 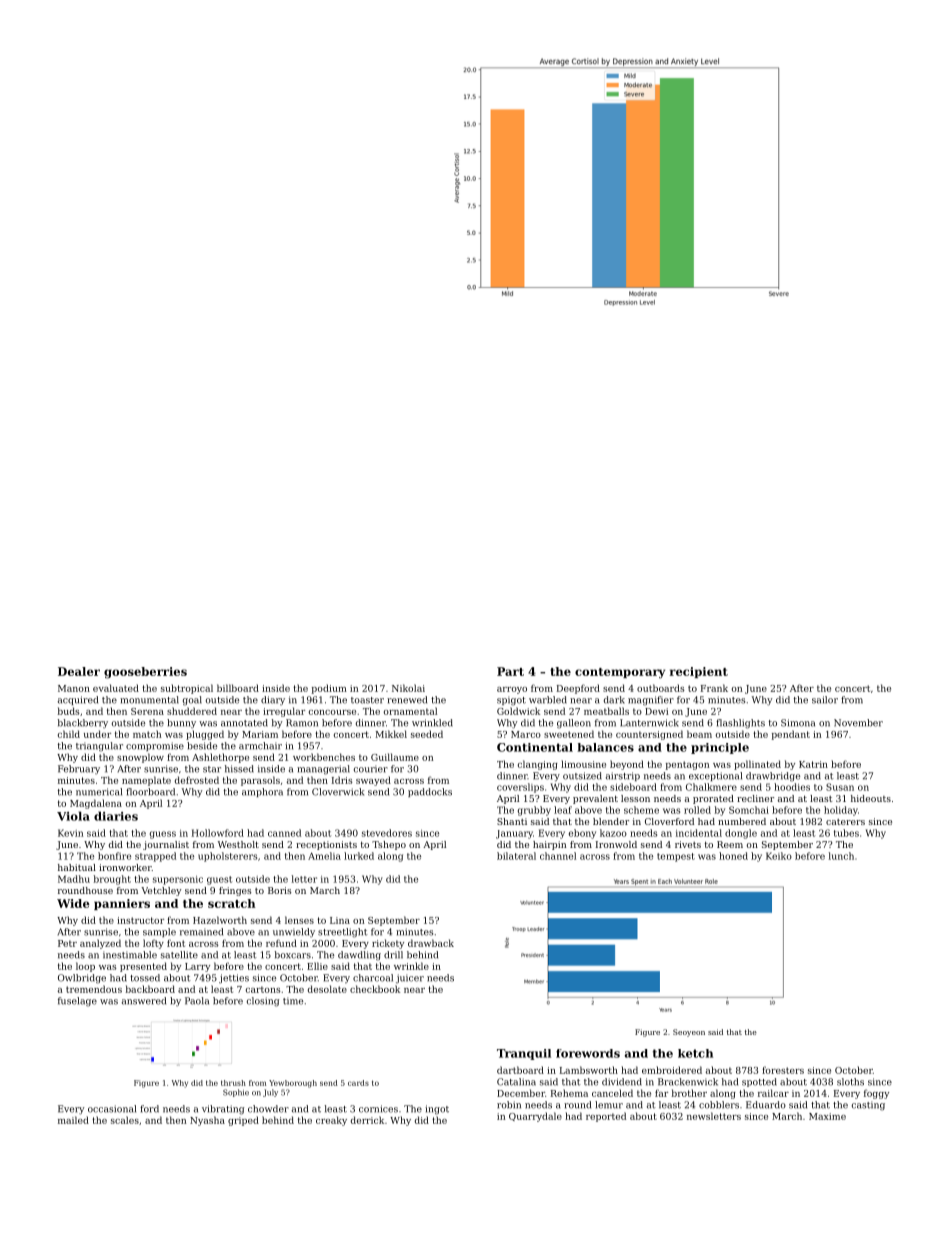 I want to click on Yewborough, so click(x=293, y=1084).
